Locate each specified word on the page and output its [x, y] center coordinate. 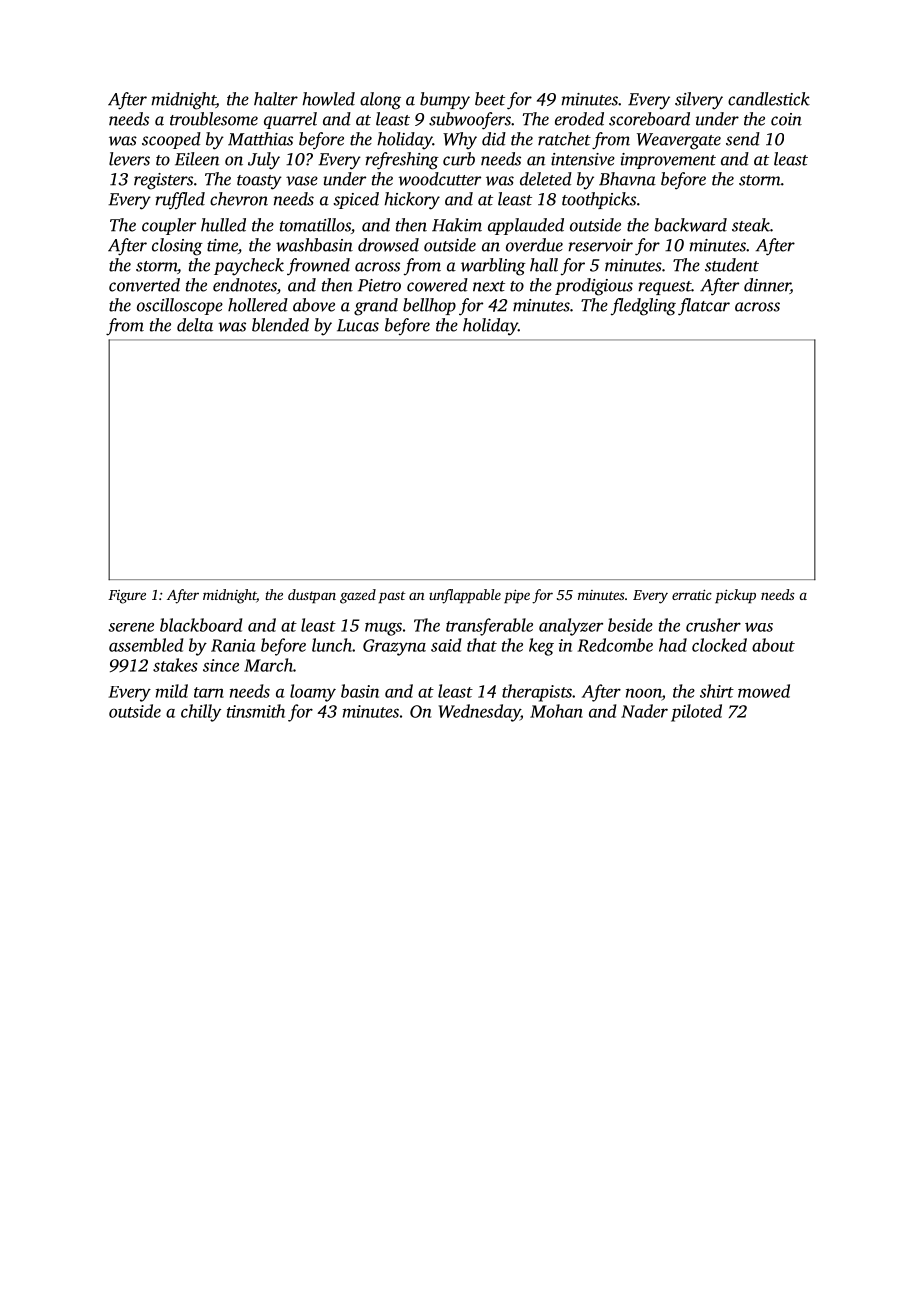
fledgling [643, 307]
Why [460, 141]
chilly [201, 713]
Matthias [260, 139]
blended [280, 325]
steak [751, 225]
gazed [358, 596]
